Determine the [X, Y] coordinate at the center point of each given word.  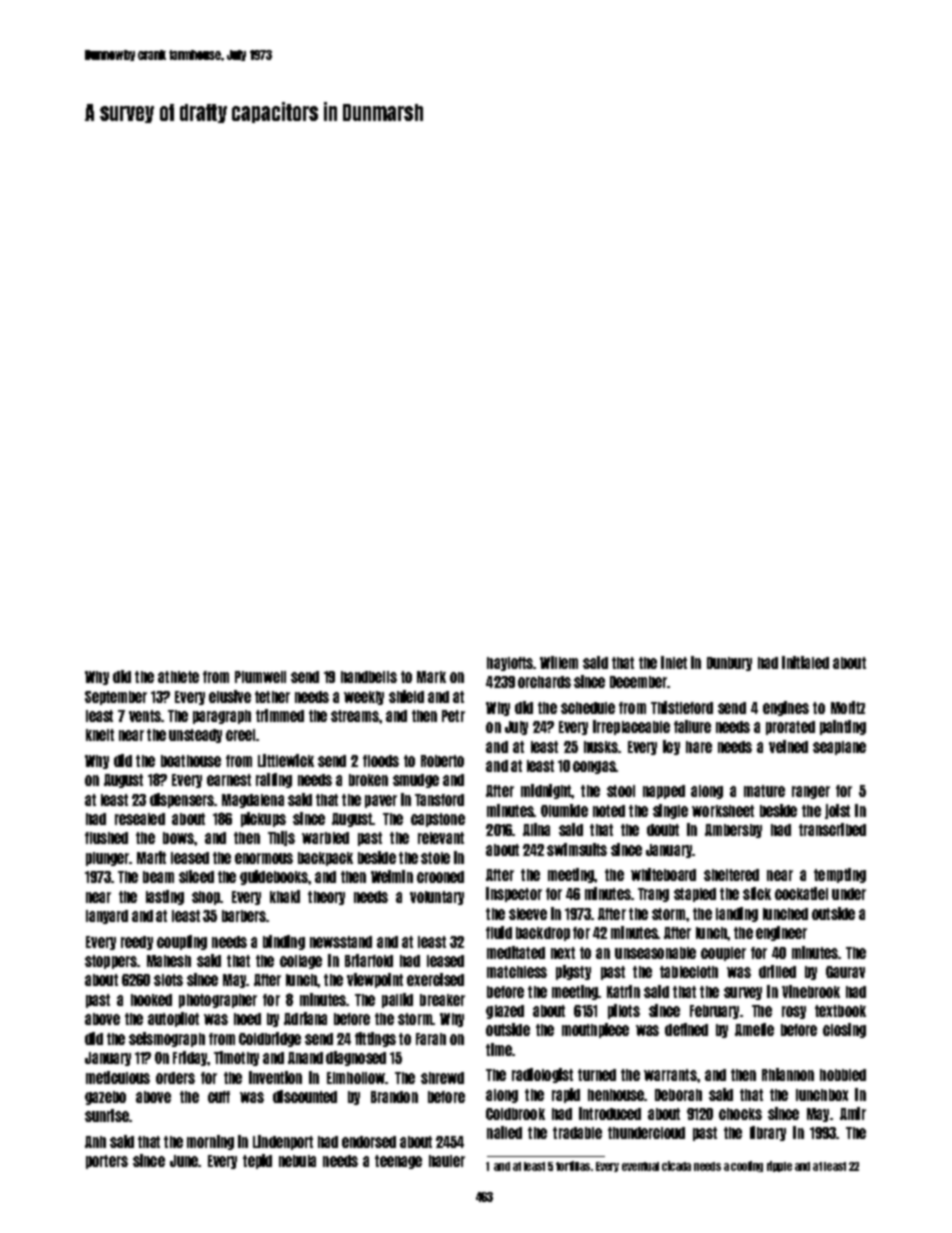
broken [368, 780]
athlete [178, 677]
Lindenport [283, 1142]
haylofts [510, 664]
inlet [674, 662]
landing [737, 914]
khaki [285, 896]
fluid [499, 932]
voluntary [437, 898]
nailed [504, 1132]
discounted [305, 1096]
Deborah [678, 1095]
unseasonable [655, 953]
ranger [811, 792]
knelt [100, 735]
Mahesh [169, 961]
